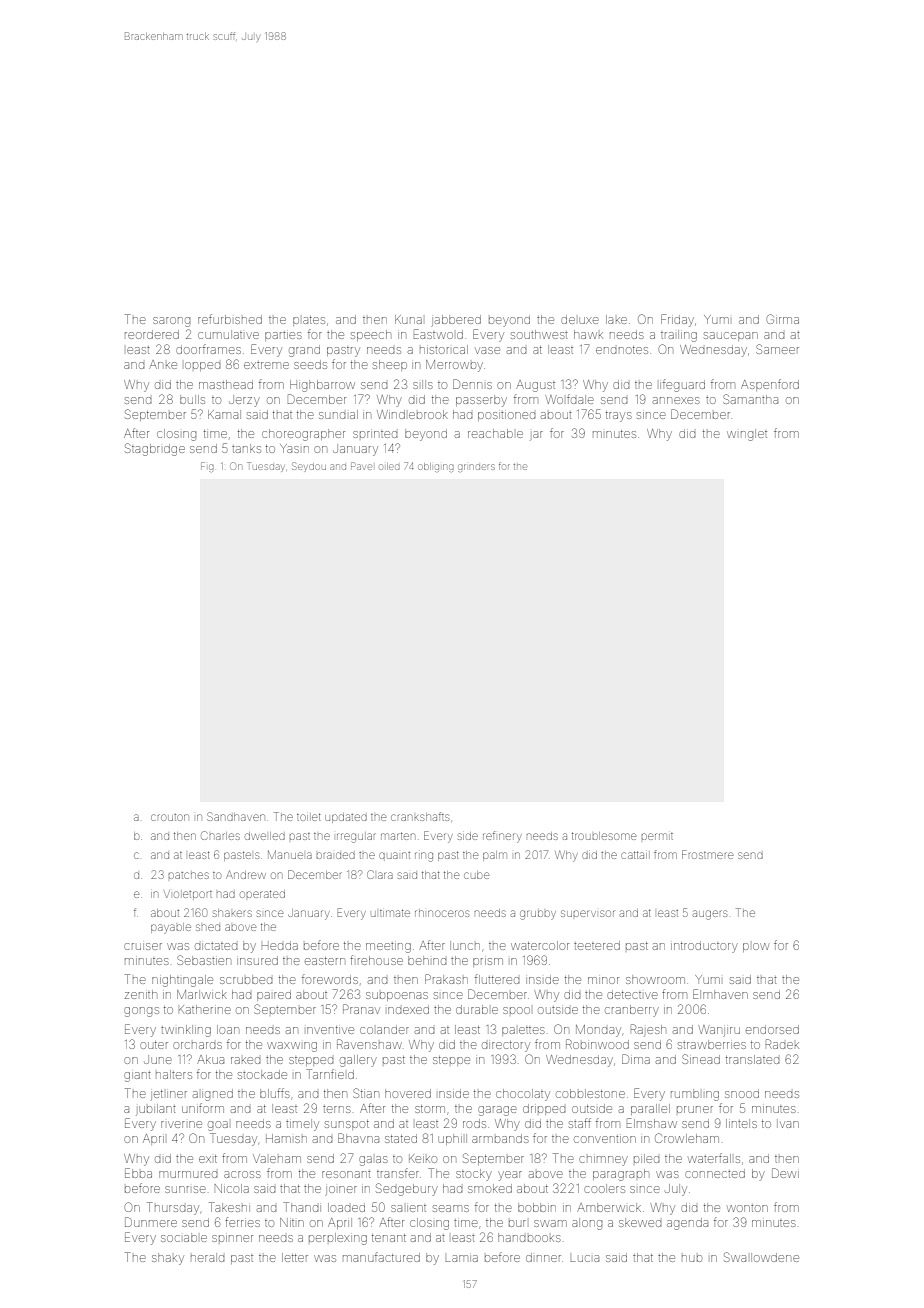  What do you see at coordinates (619, 416) in the document?
I see `trays` at bounding box center [619, 416].
